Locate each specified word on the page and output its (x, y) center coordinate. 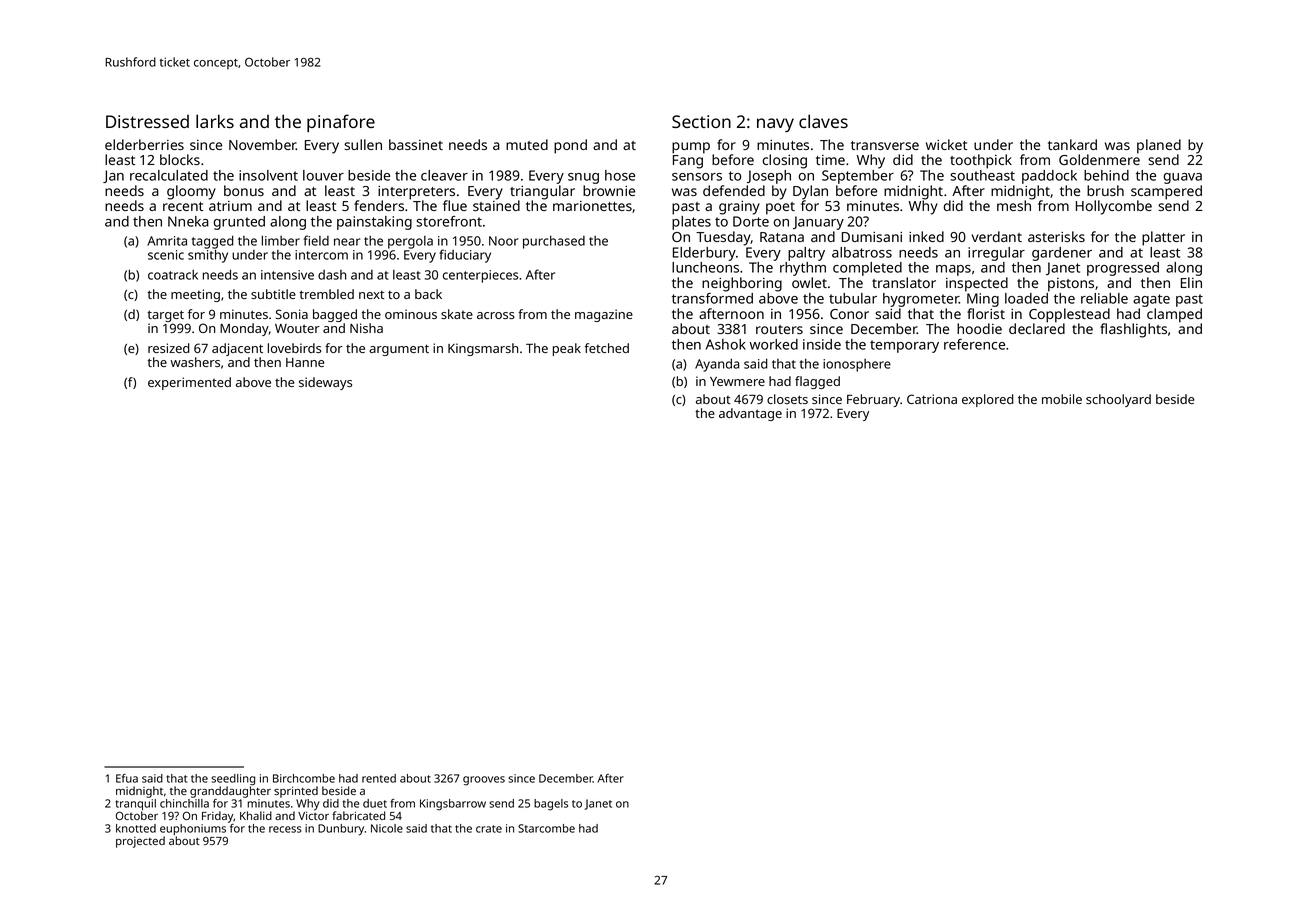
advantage (750, 414)
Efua (127, 778)
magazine (604, 315)
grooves (484, 781)
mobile (1062, 399)
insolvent (268, 175)
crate (489, 829)
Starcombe (546, 828)
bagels (551, 805)
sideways (325, 383)
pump (691, 148)
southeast (982, 175)
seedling (233, 780)
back (428, 294)
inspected (977, 284)
